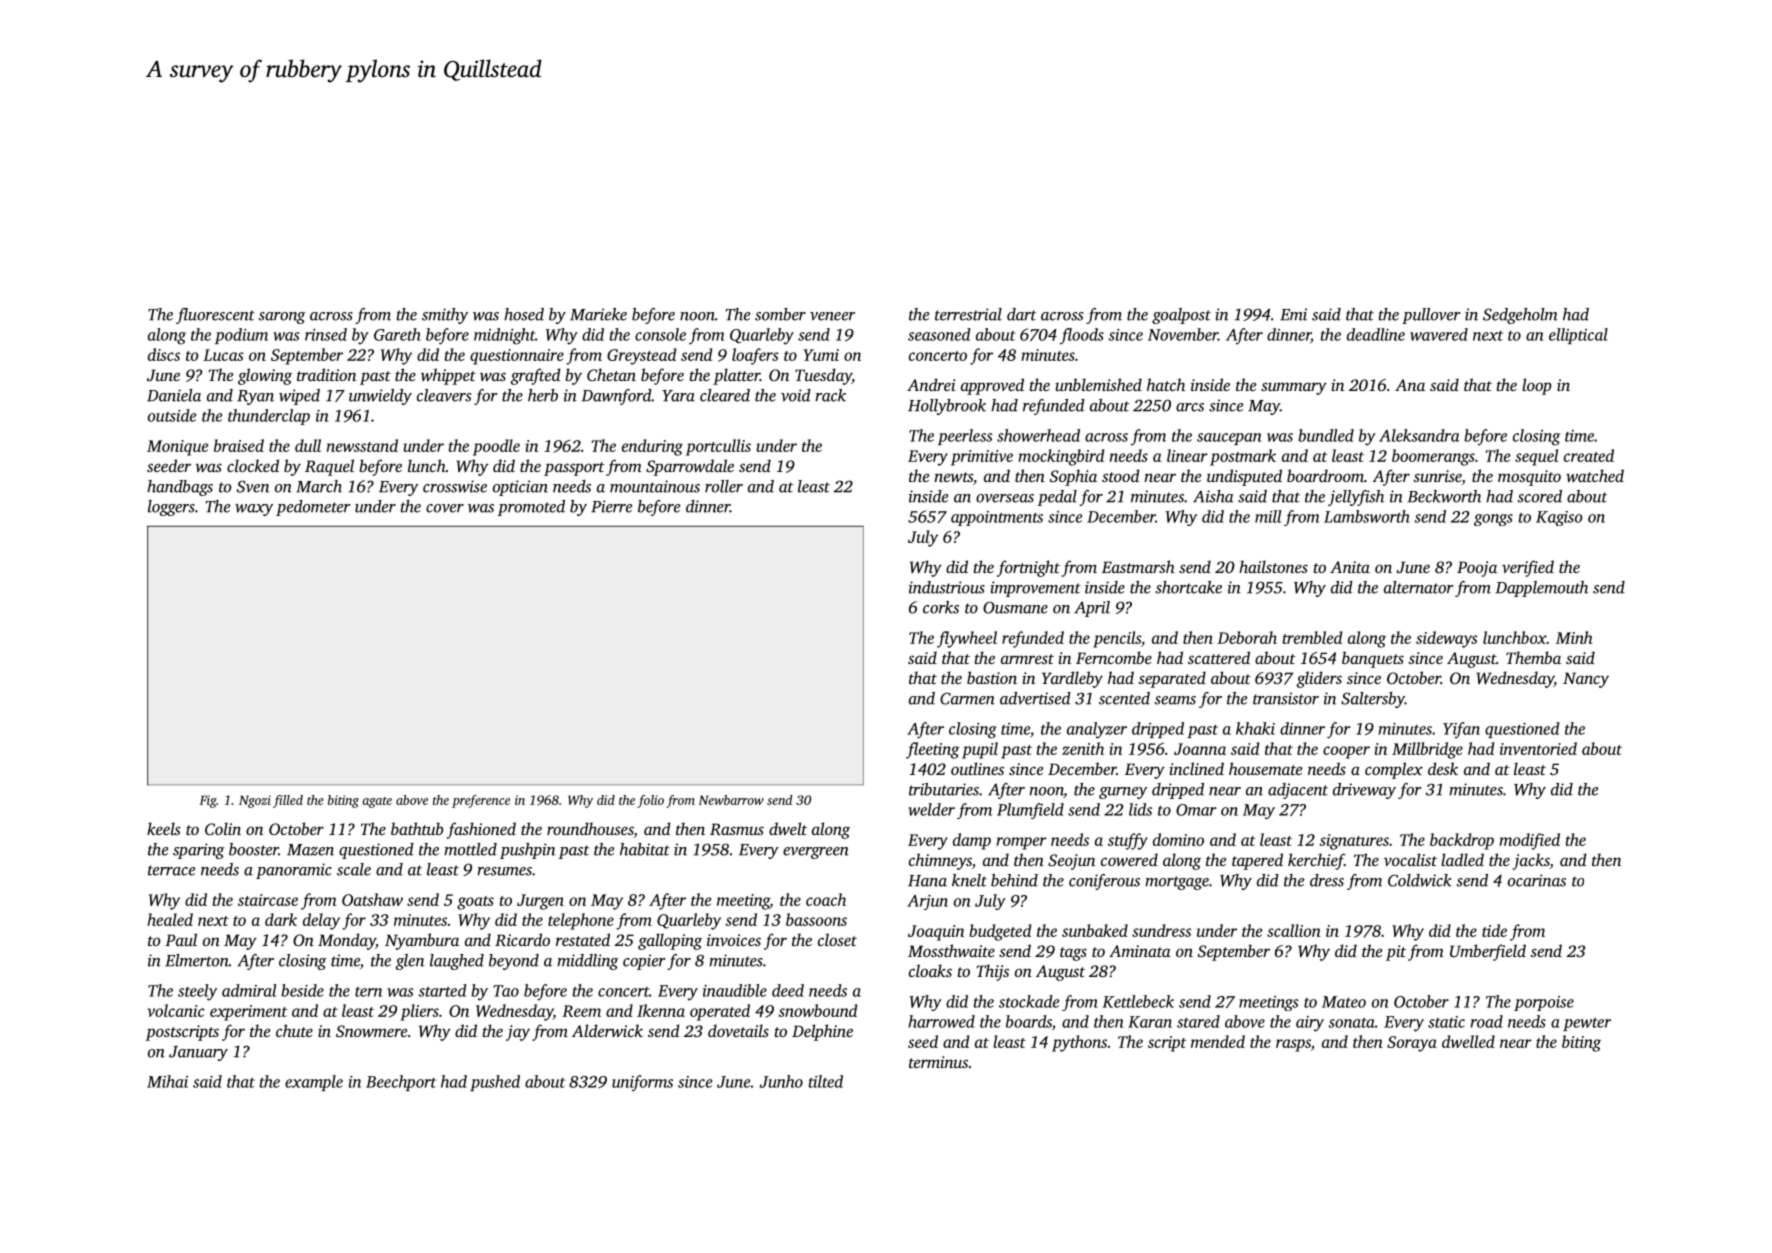 This document has width=1772, height=1253. What do you see at coordinates (1344, 1002) in the document?
I see `Mateo` at bounding box center [1344, 1002].
